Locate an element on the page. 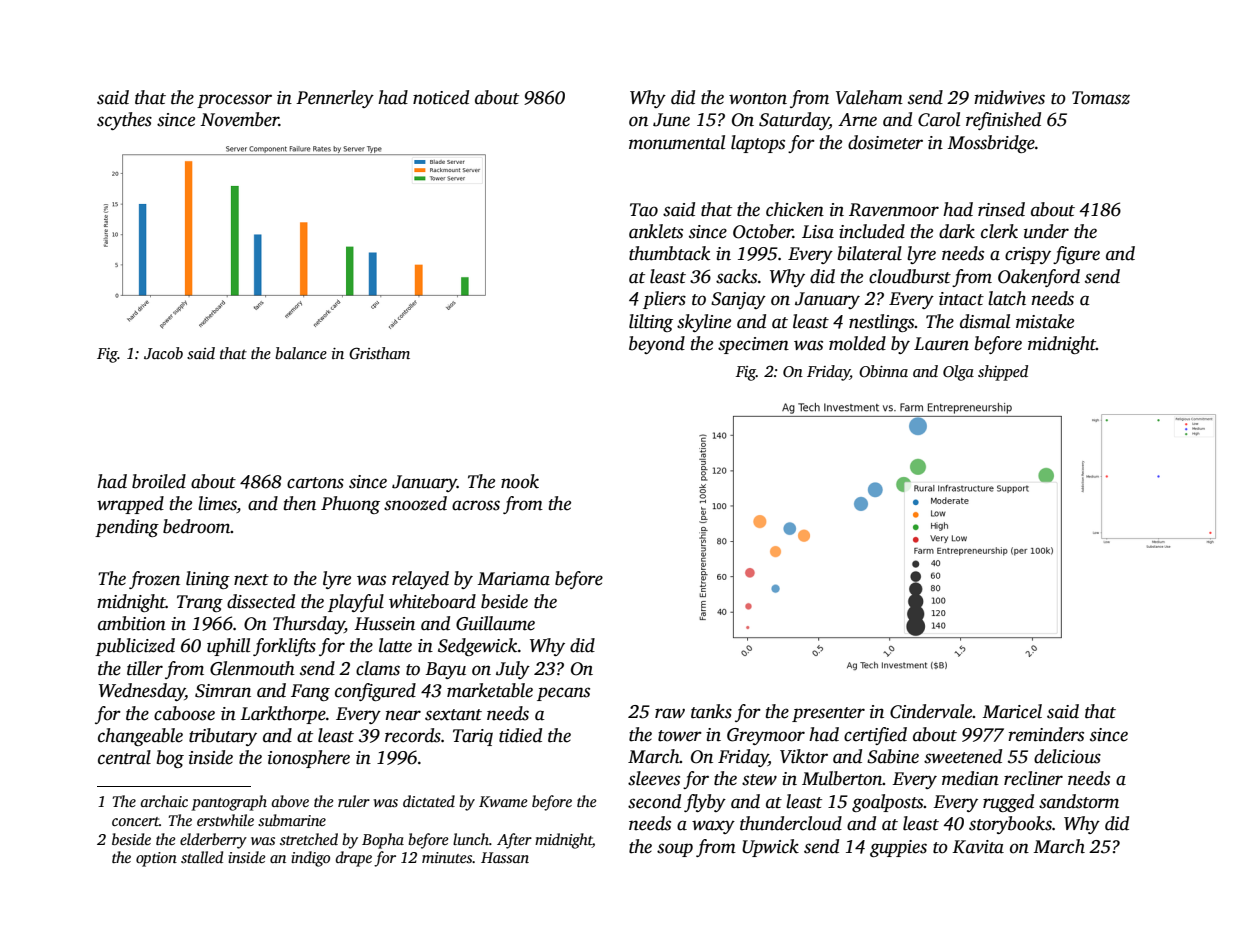 This image has height=952, width=1233. scythes is located at coordinates (124, 121).
